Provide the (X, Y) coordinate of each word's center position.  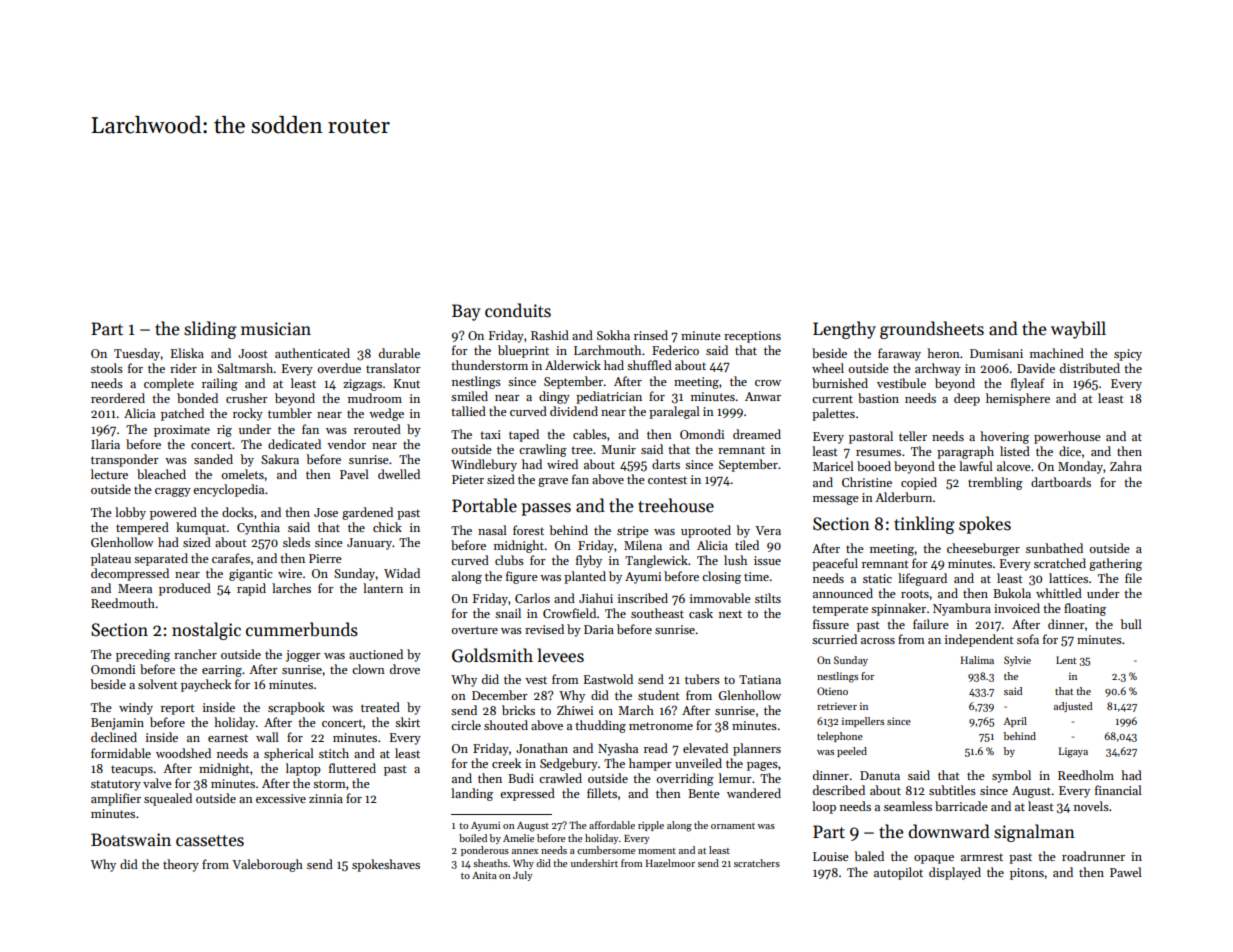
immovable (720, 598)
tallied (468, 411)
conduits (518, 310)
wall (267, 737)
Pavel (354, 474)
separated (161, 559)
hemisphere (1018, 399)
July (523, 876)
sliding (210, 330)
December (500, 695)
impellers (863, 722)
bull (1131, 624)
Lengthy (844, 330)
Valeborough (267, 865)
